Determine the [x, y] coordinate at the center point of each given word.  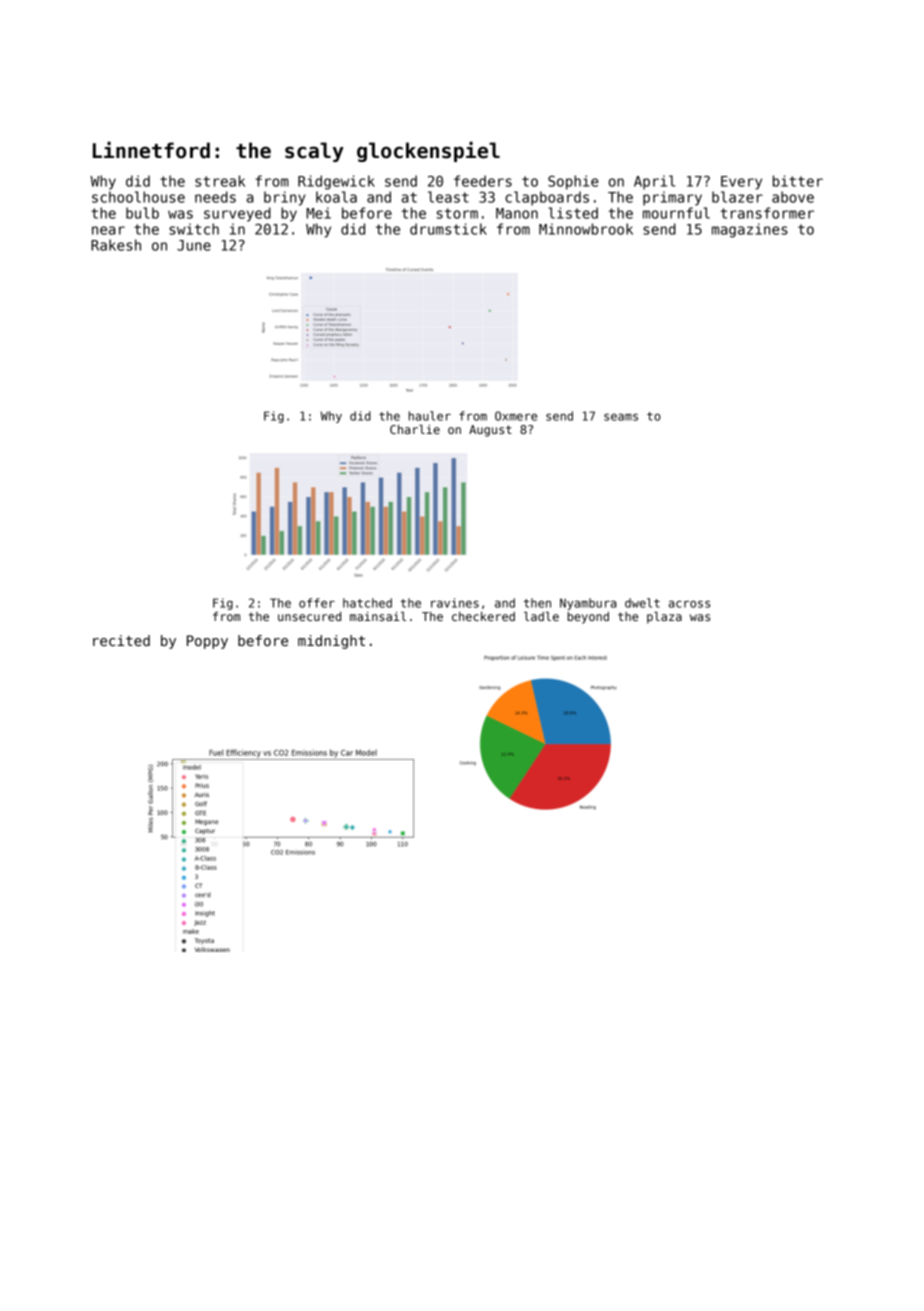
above [793, 197]
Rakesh [116, 245]
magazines [750, 230]
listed [573, 213]
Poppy [207, 642]
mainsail [378, 616]
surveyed [237, 214]
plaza [664, 618]
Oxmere [516, 416]
